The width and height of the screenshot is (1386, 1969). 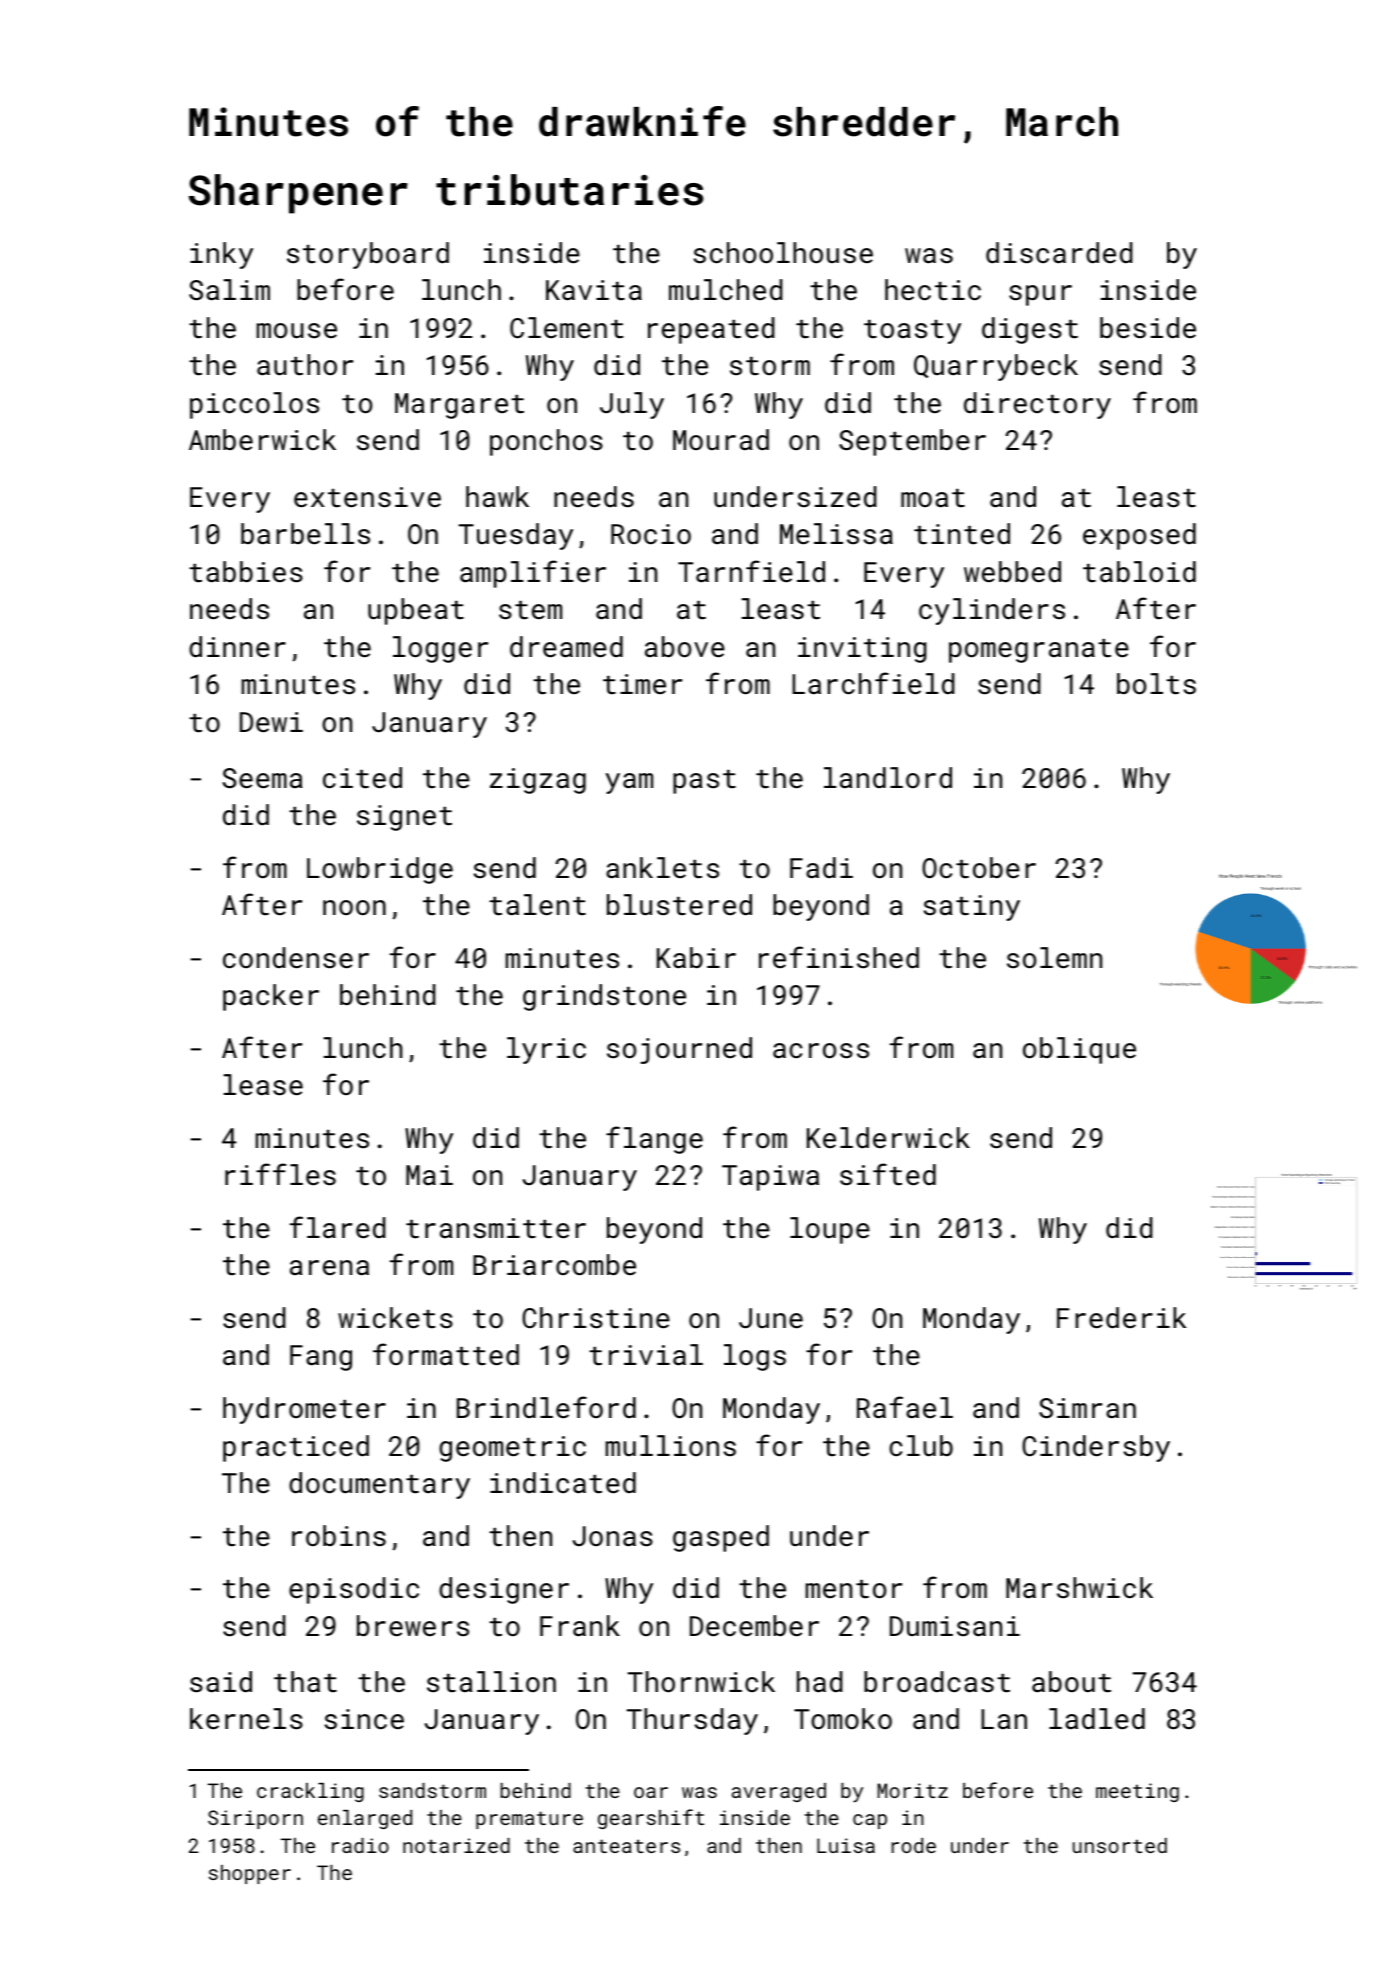 I want to click on Fadi, so click(x=821, y=868).
